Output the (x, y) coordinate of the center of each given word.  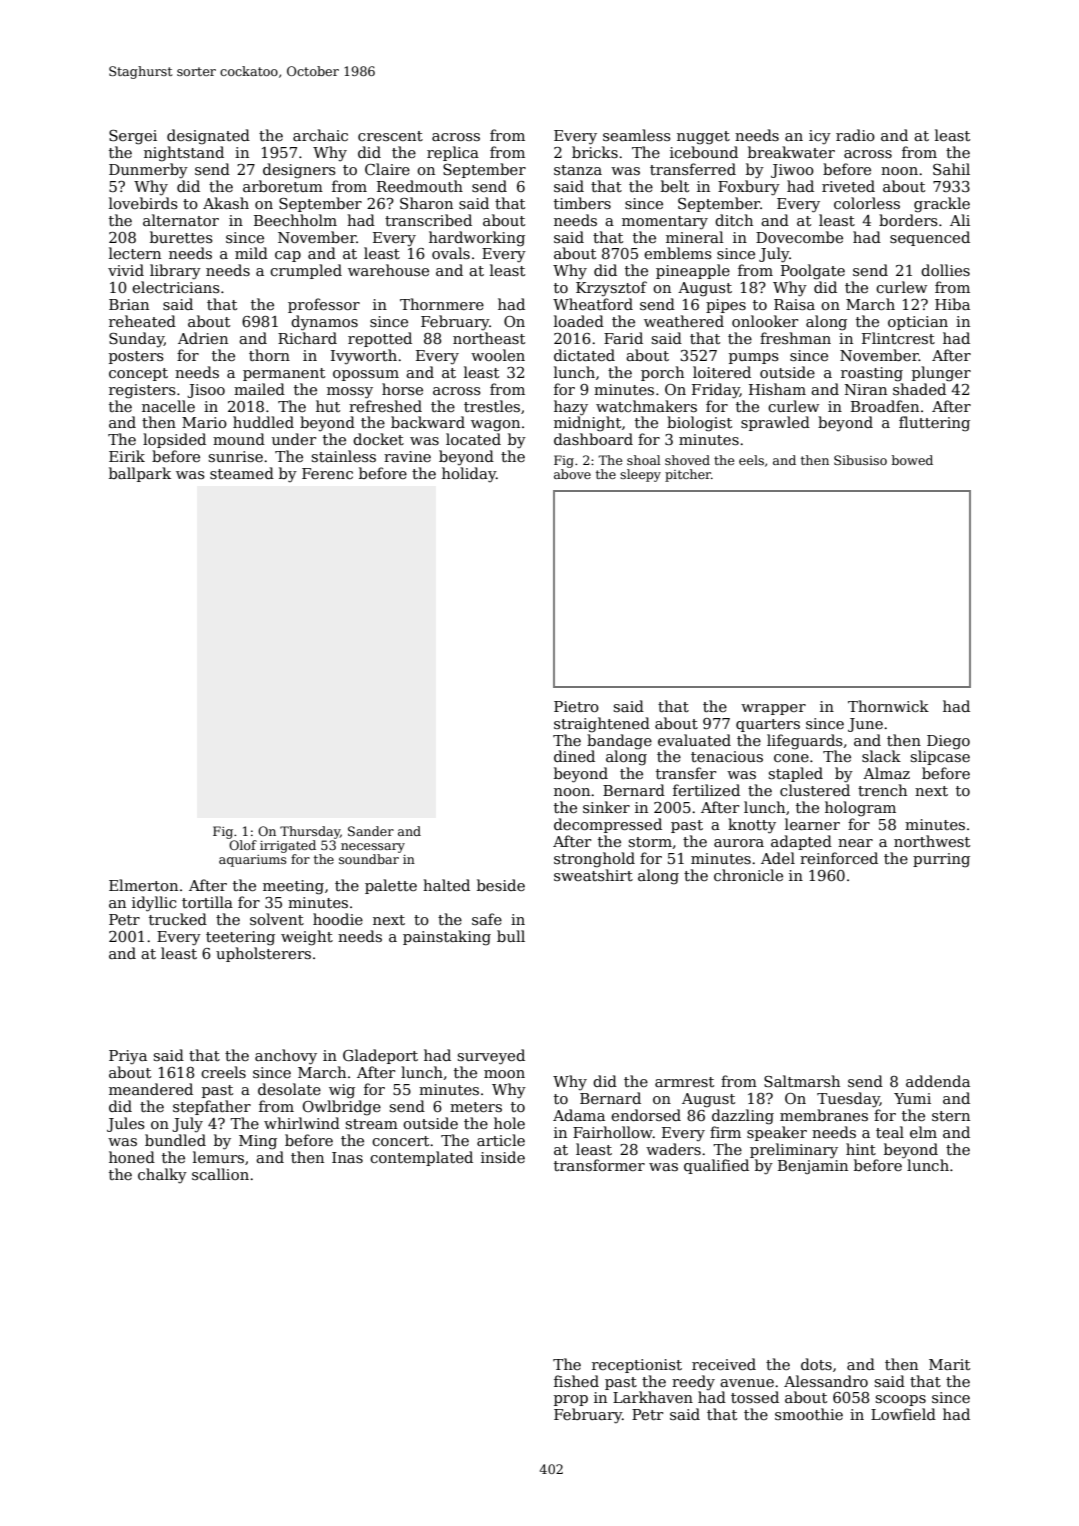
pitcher (688, 475)
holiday (469, 475)
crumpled (306, 271)
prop (571, 1400)
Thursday (310, 832)
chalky (162, 1176)
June (865, 725)
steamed (242, 473)
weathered (684, 321)
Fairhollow (613, 1132)
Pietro (576, 706)
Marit (949, 1364)
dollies (945, 270)
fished (576, 1381)
